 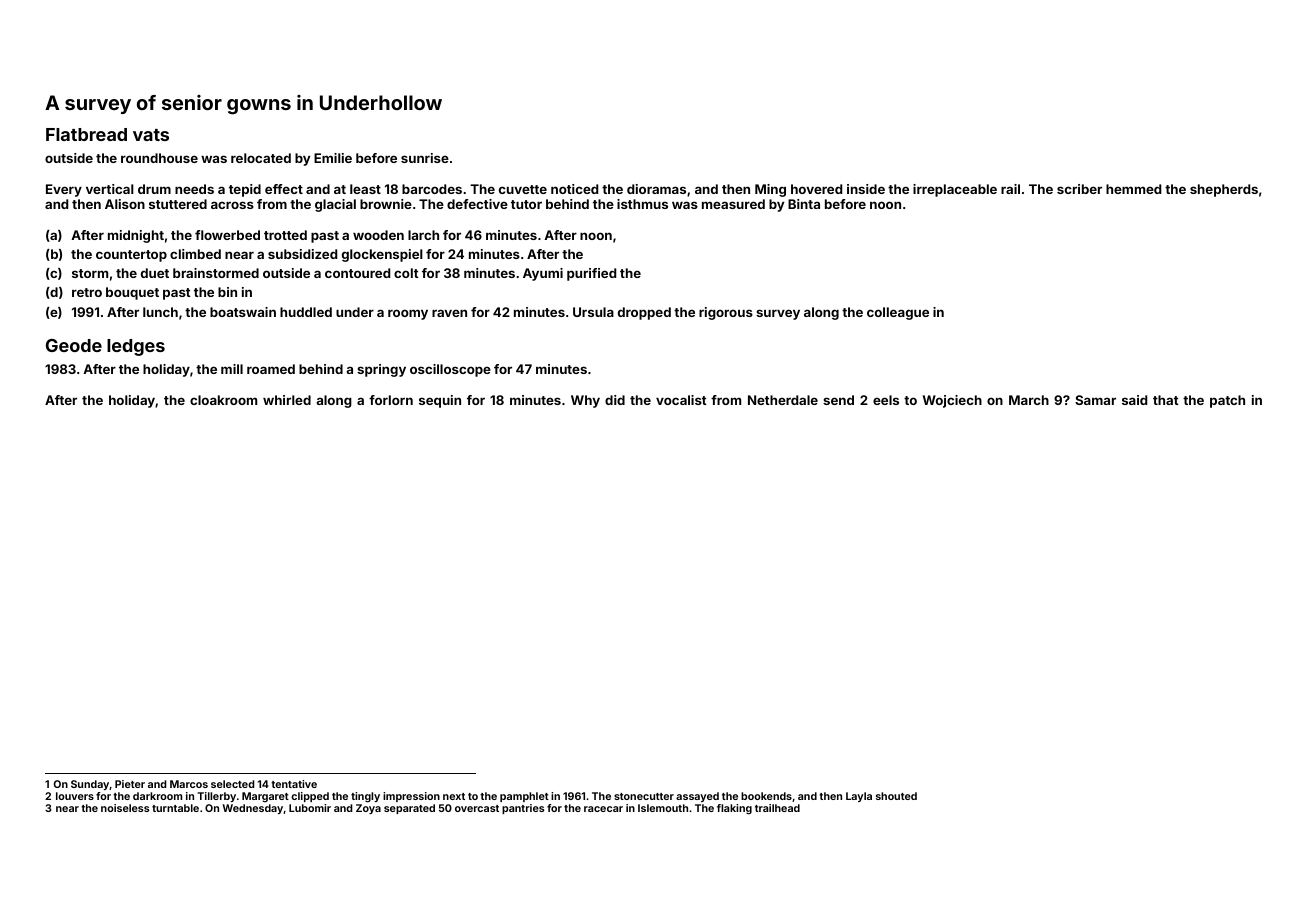 I want to click on Flatbread, so click(x=86, y=134).
